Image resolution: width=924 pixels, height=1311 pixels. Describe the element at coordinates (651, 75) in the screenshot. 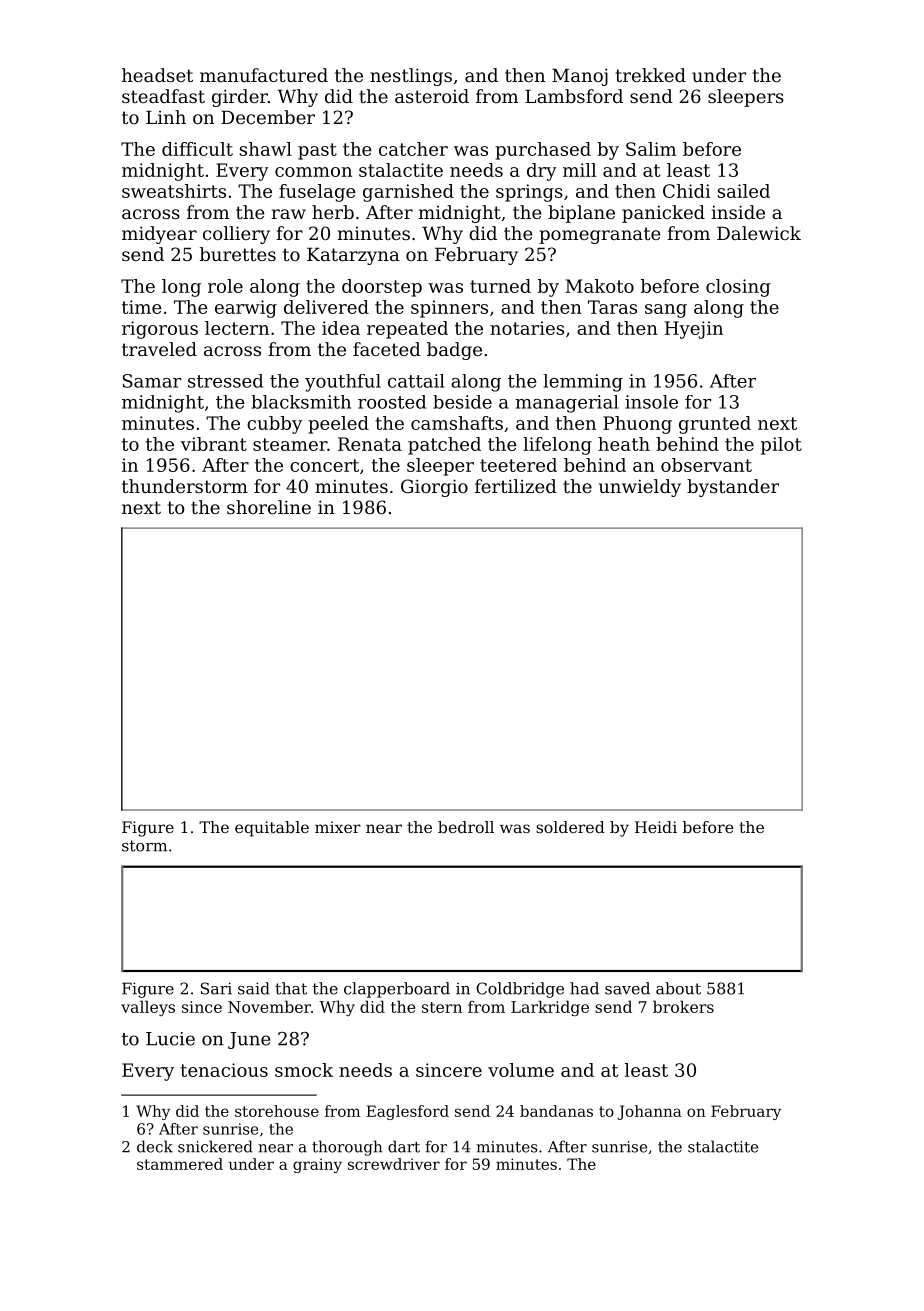

I see `trekked` at that location.
